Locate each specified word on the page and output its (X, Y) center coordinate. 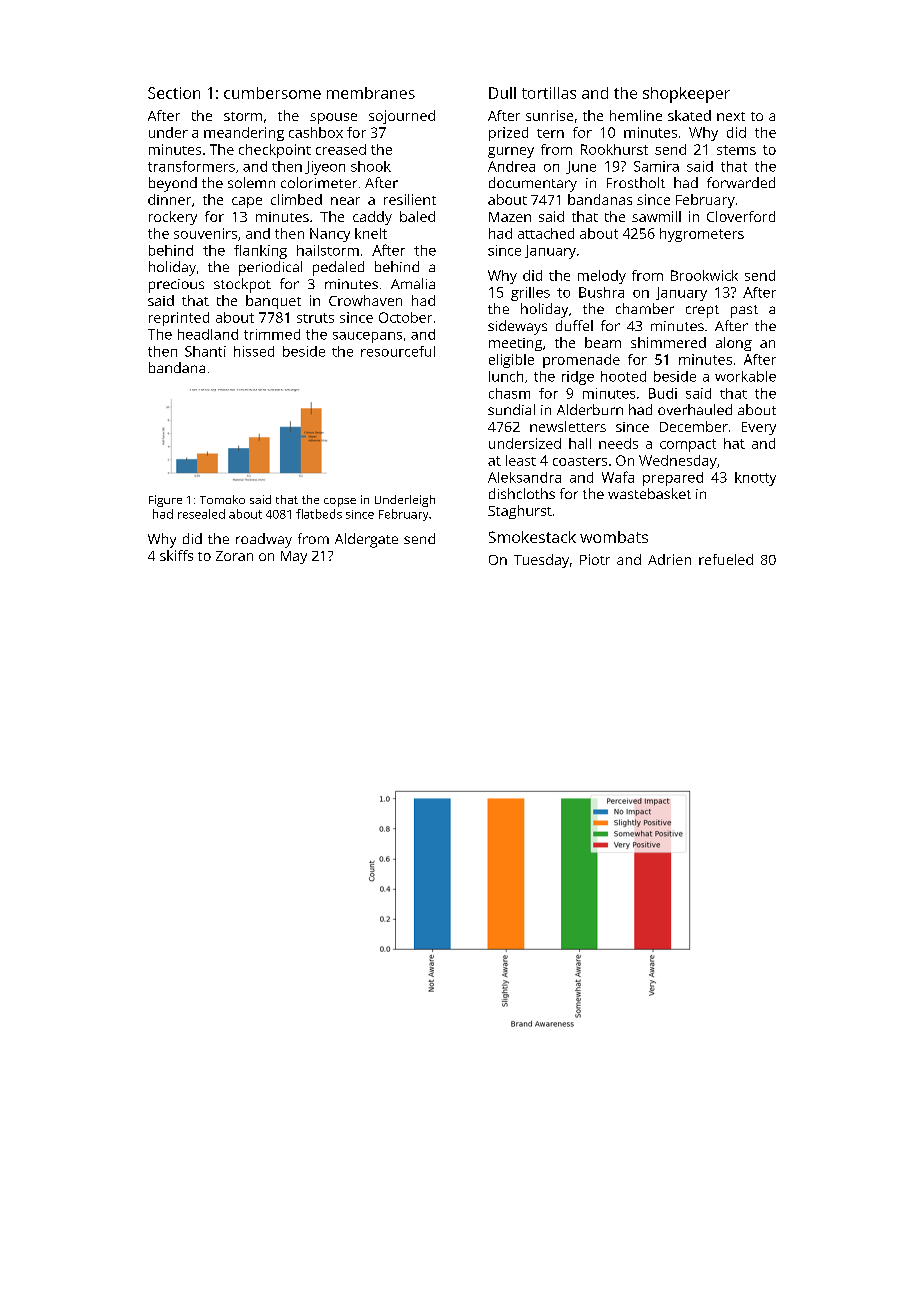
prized (508, 134)
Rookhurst (614, 149)
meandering (244, 134)
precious (176, 286)
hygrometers (702, 235)
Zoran (234, 556)
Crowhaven (365, 300)
